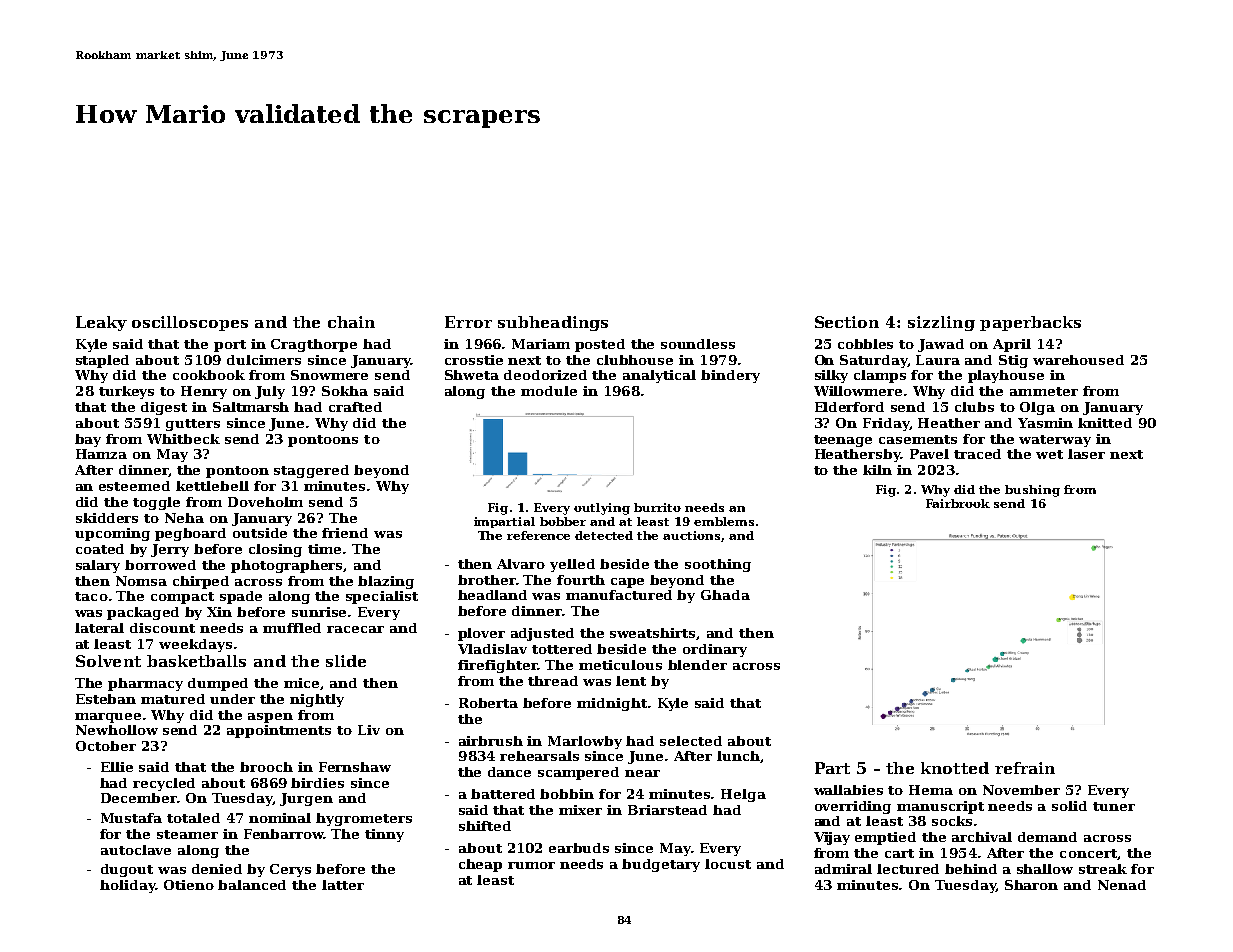 This document has width=1233, height=952. I want to click on Nenad, so click(1122, 885).
